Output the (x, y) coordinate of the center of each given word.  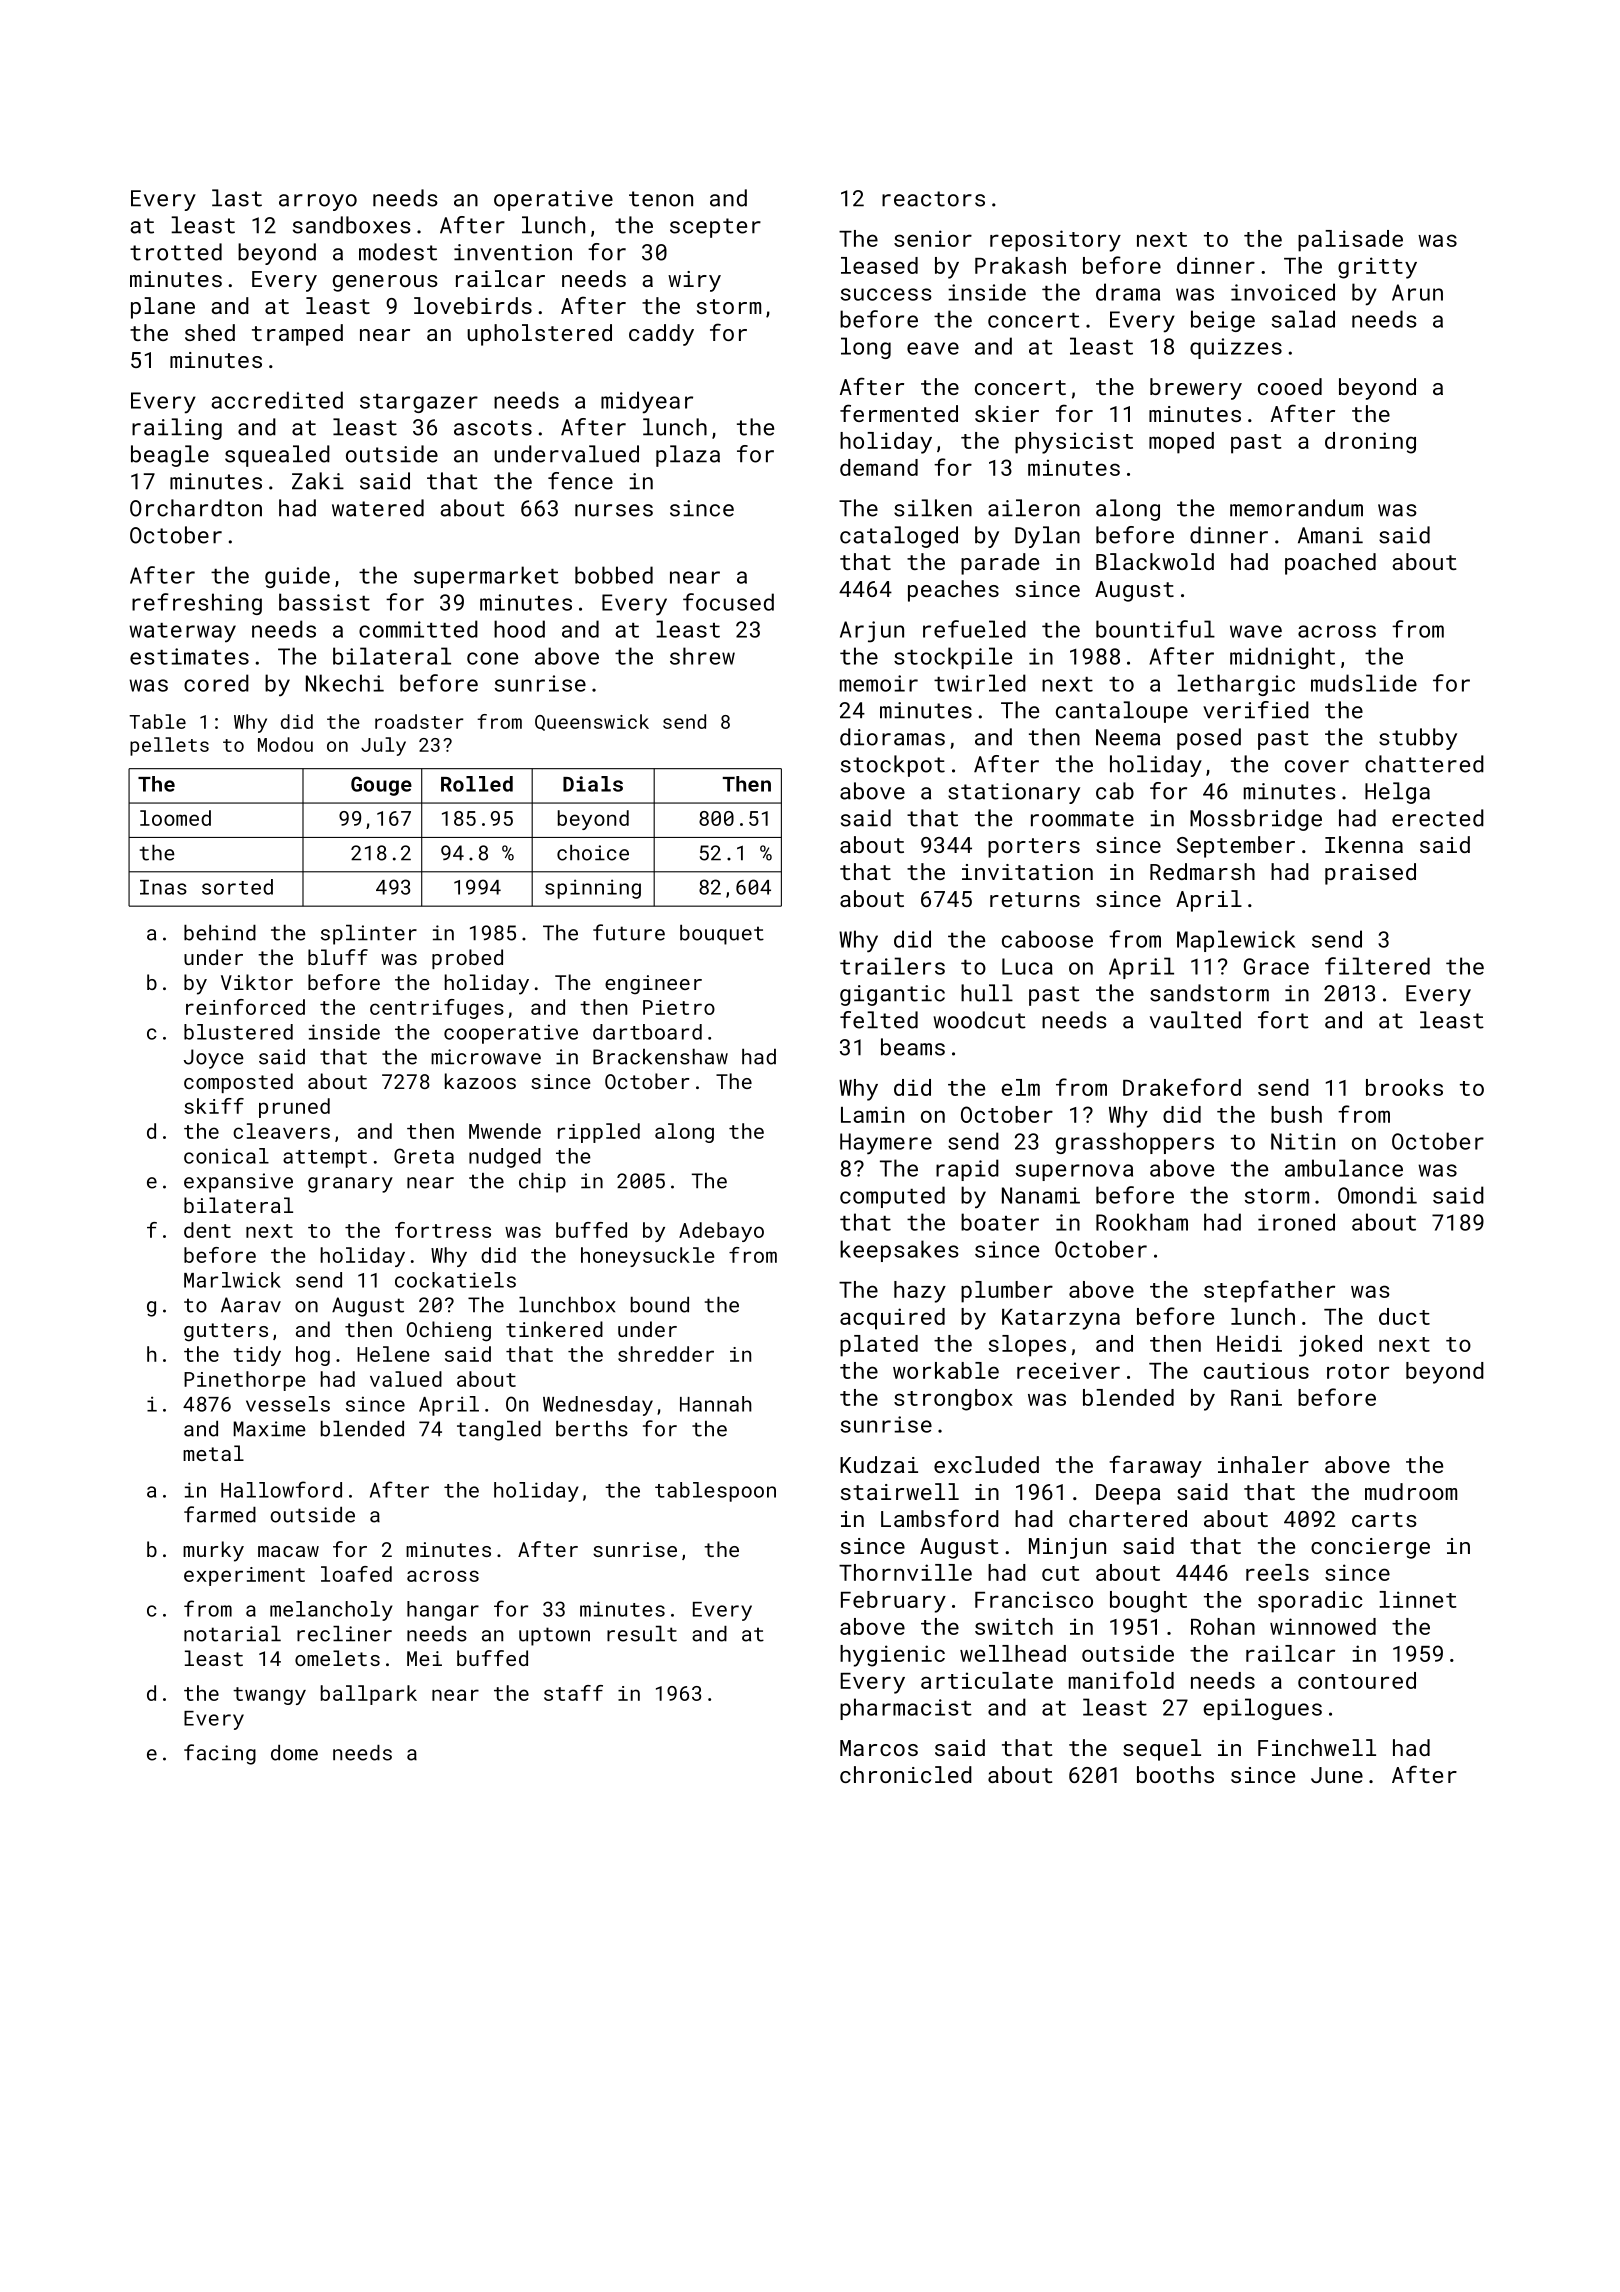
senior (933, 238)
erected (1438, 818)
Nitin (1303, 1141)
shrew (702, 656)
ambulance (1344, 1168)
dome (294, 1753)
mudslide (1364, 683)
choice (593, 853)
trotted (176, 252)
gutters (226, 1332)
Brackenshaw (660, 1057)
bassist (324, 602)
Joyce (214, 1059)
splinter (369, 935)
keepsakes (899, 1251)
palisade (1350, 241)
